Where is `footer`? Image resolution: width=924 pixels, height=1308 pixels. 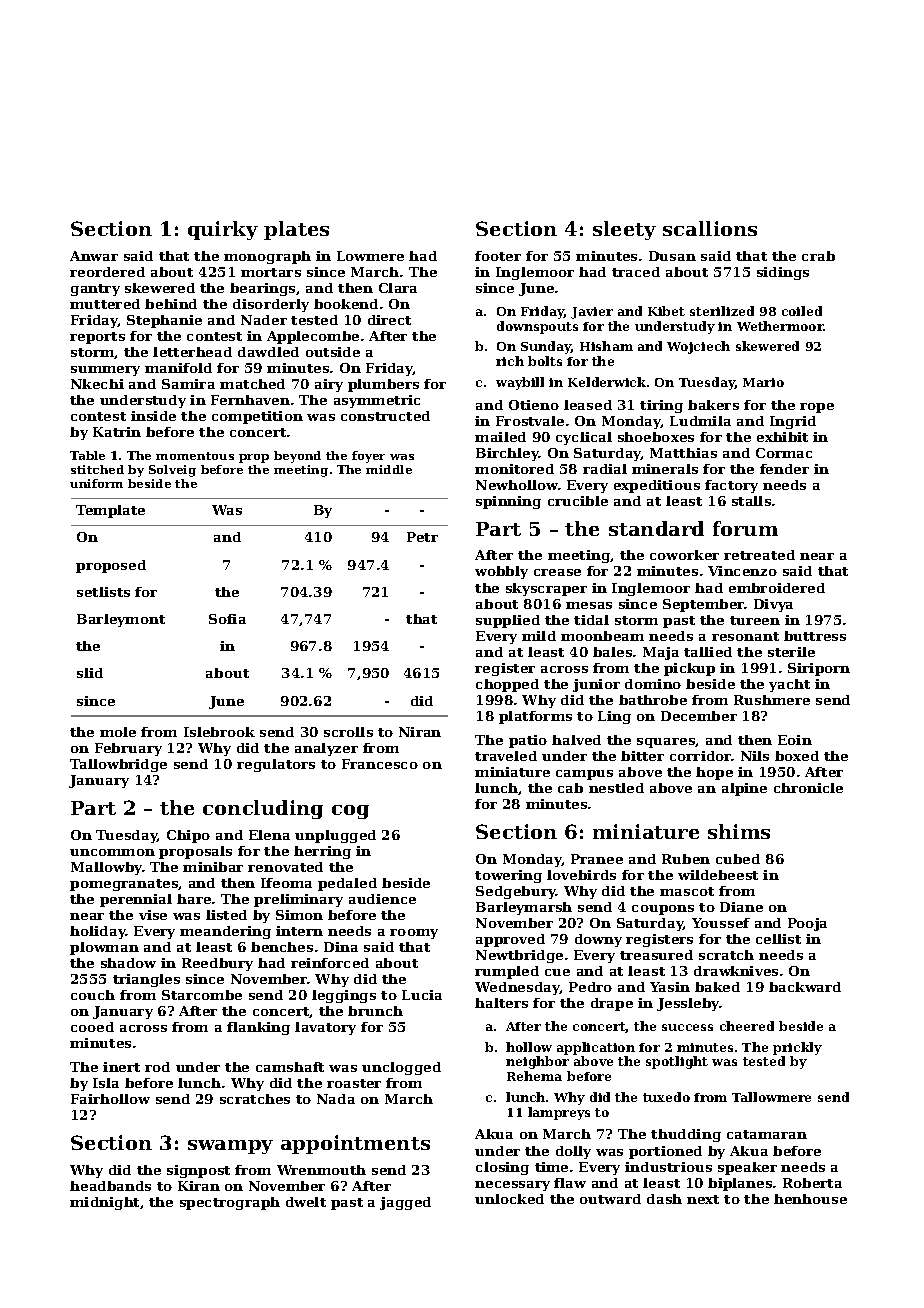
footer is located at coordinates (498, 256).
